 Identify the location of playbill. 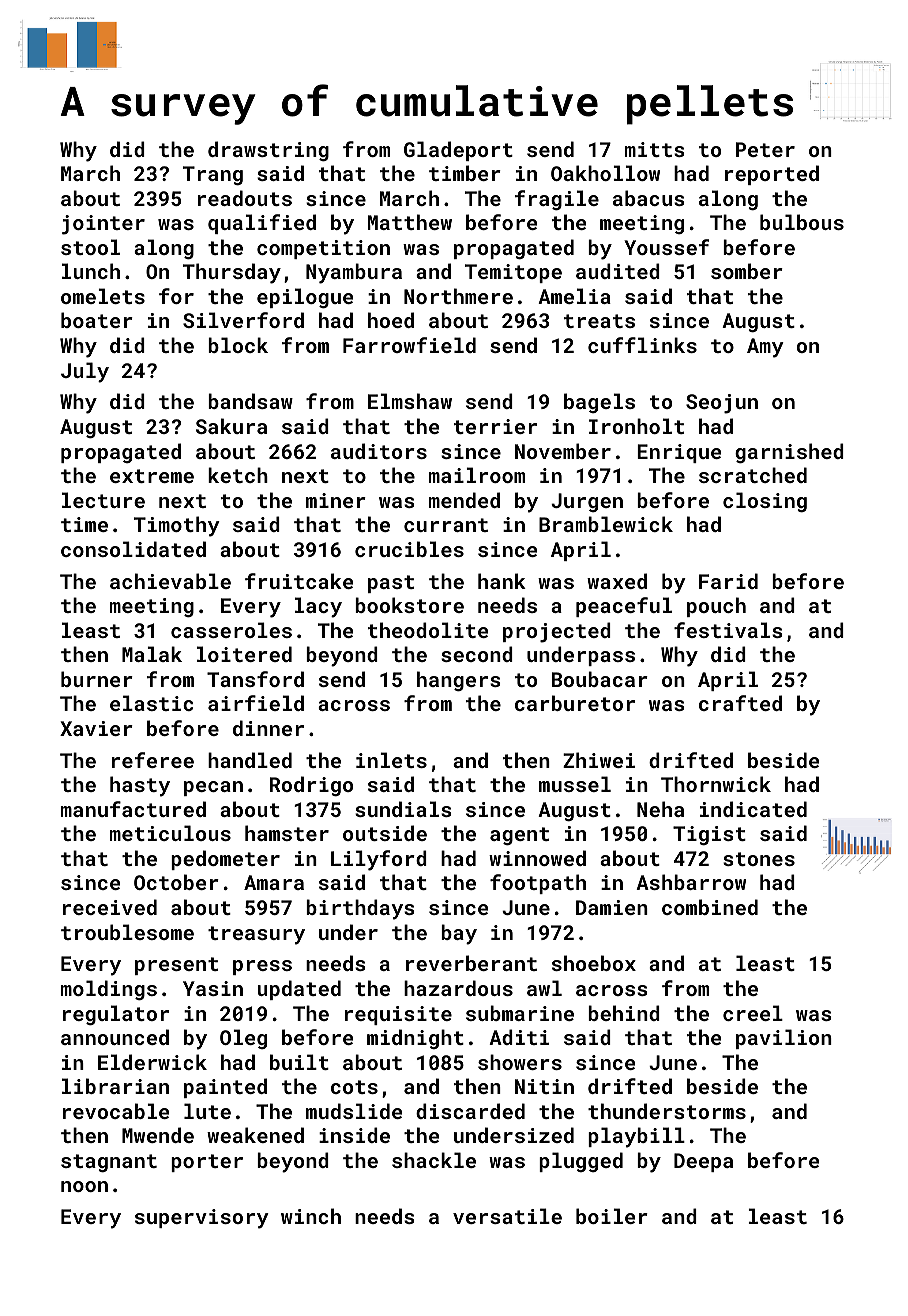
(636, 1137).
